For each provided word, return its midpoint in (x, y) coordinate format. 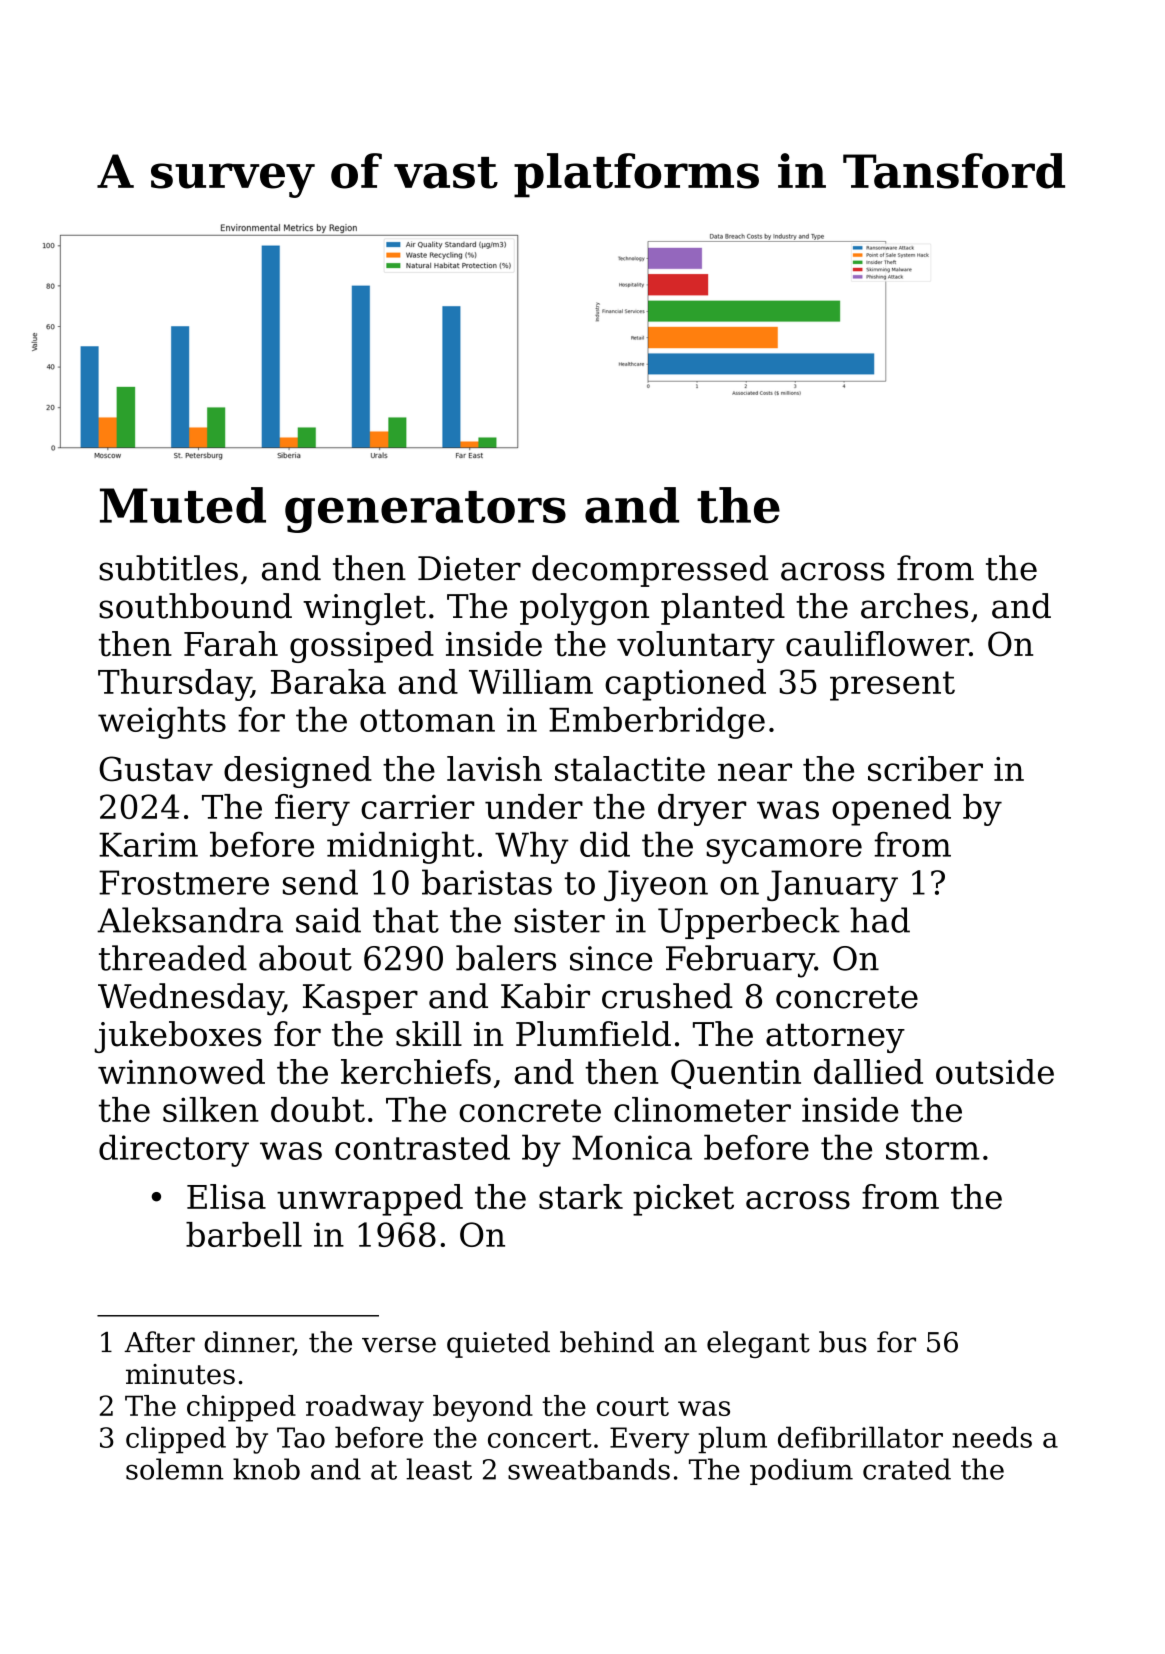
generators (425, 512)
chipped (241, 1408)
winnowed (181, 1072)
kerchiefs (416, 1072)
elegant (758, 1344)
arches (914, 606)
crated (907, 1469)
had (880, 920)
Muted (183, 505)
